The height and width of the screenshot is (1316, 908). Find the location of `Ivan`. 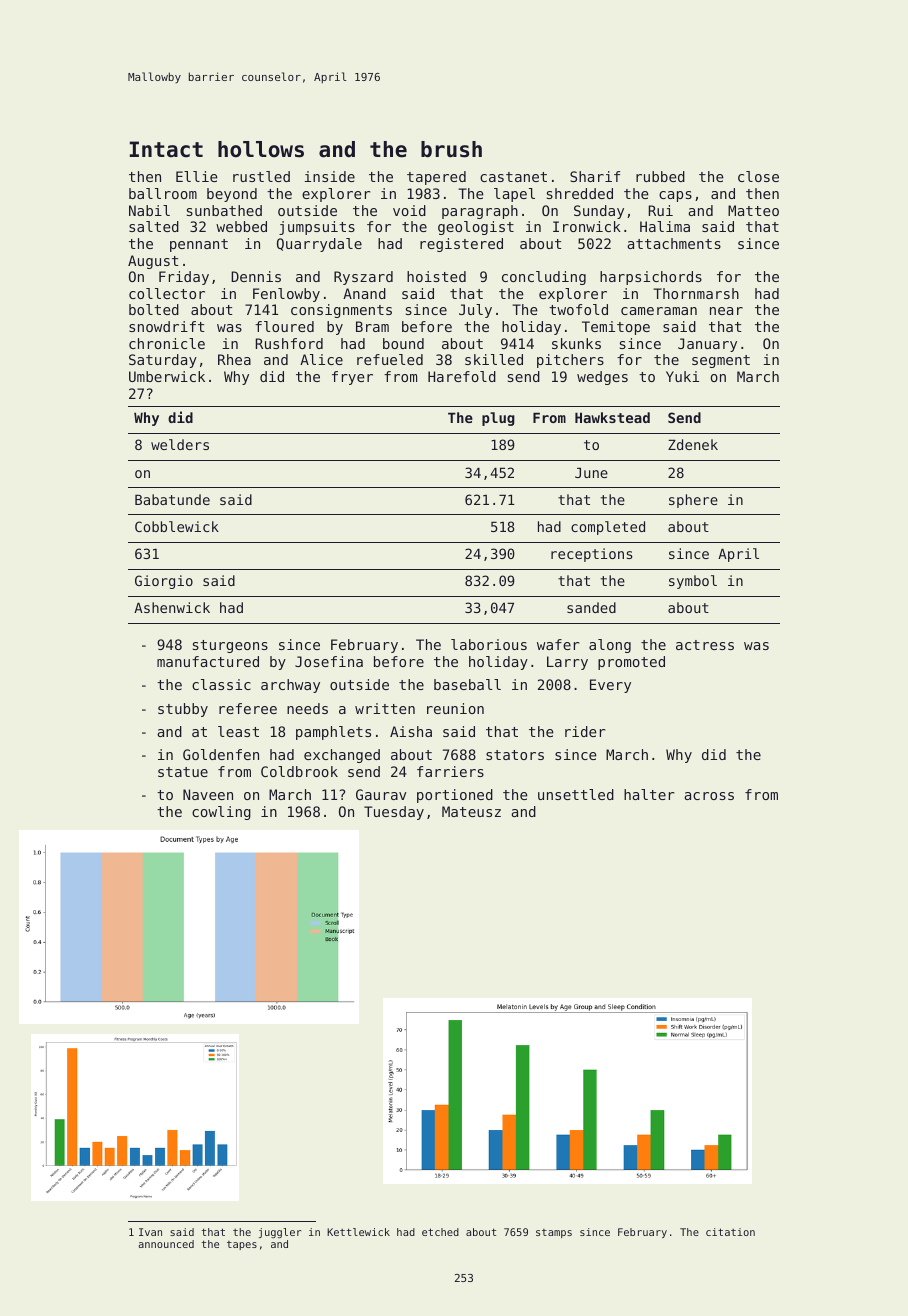

Ivan is located at coordinates (150, 1232).
